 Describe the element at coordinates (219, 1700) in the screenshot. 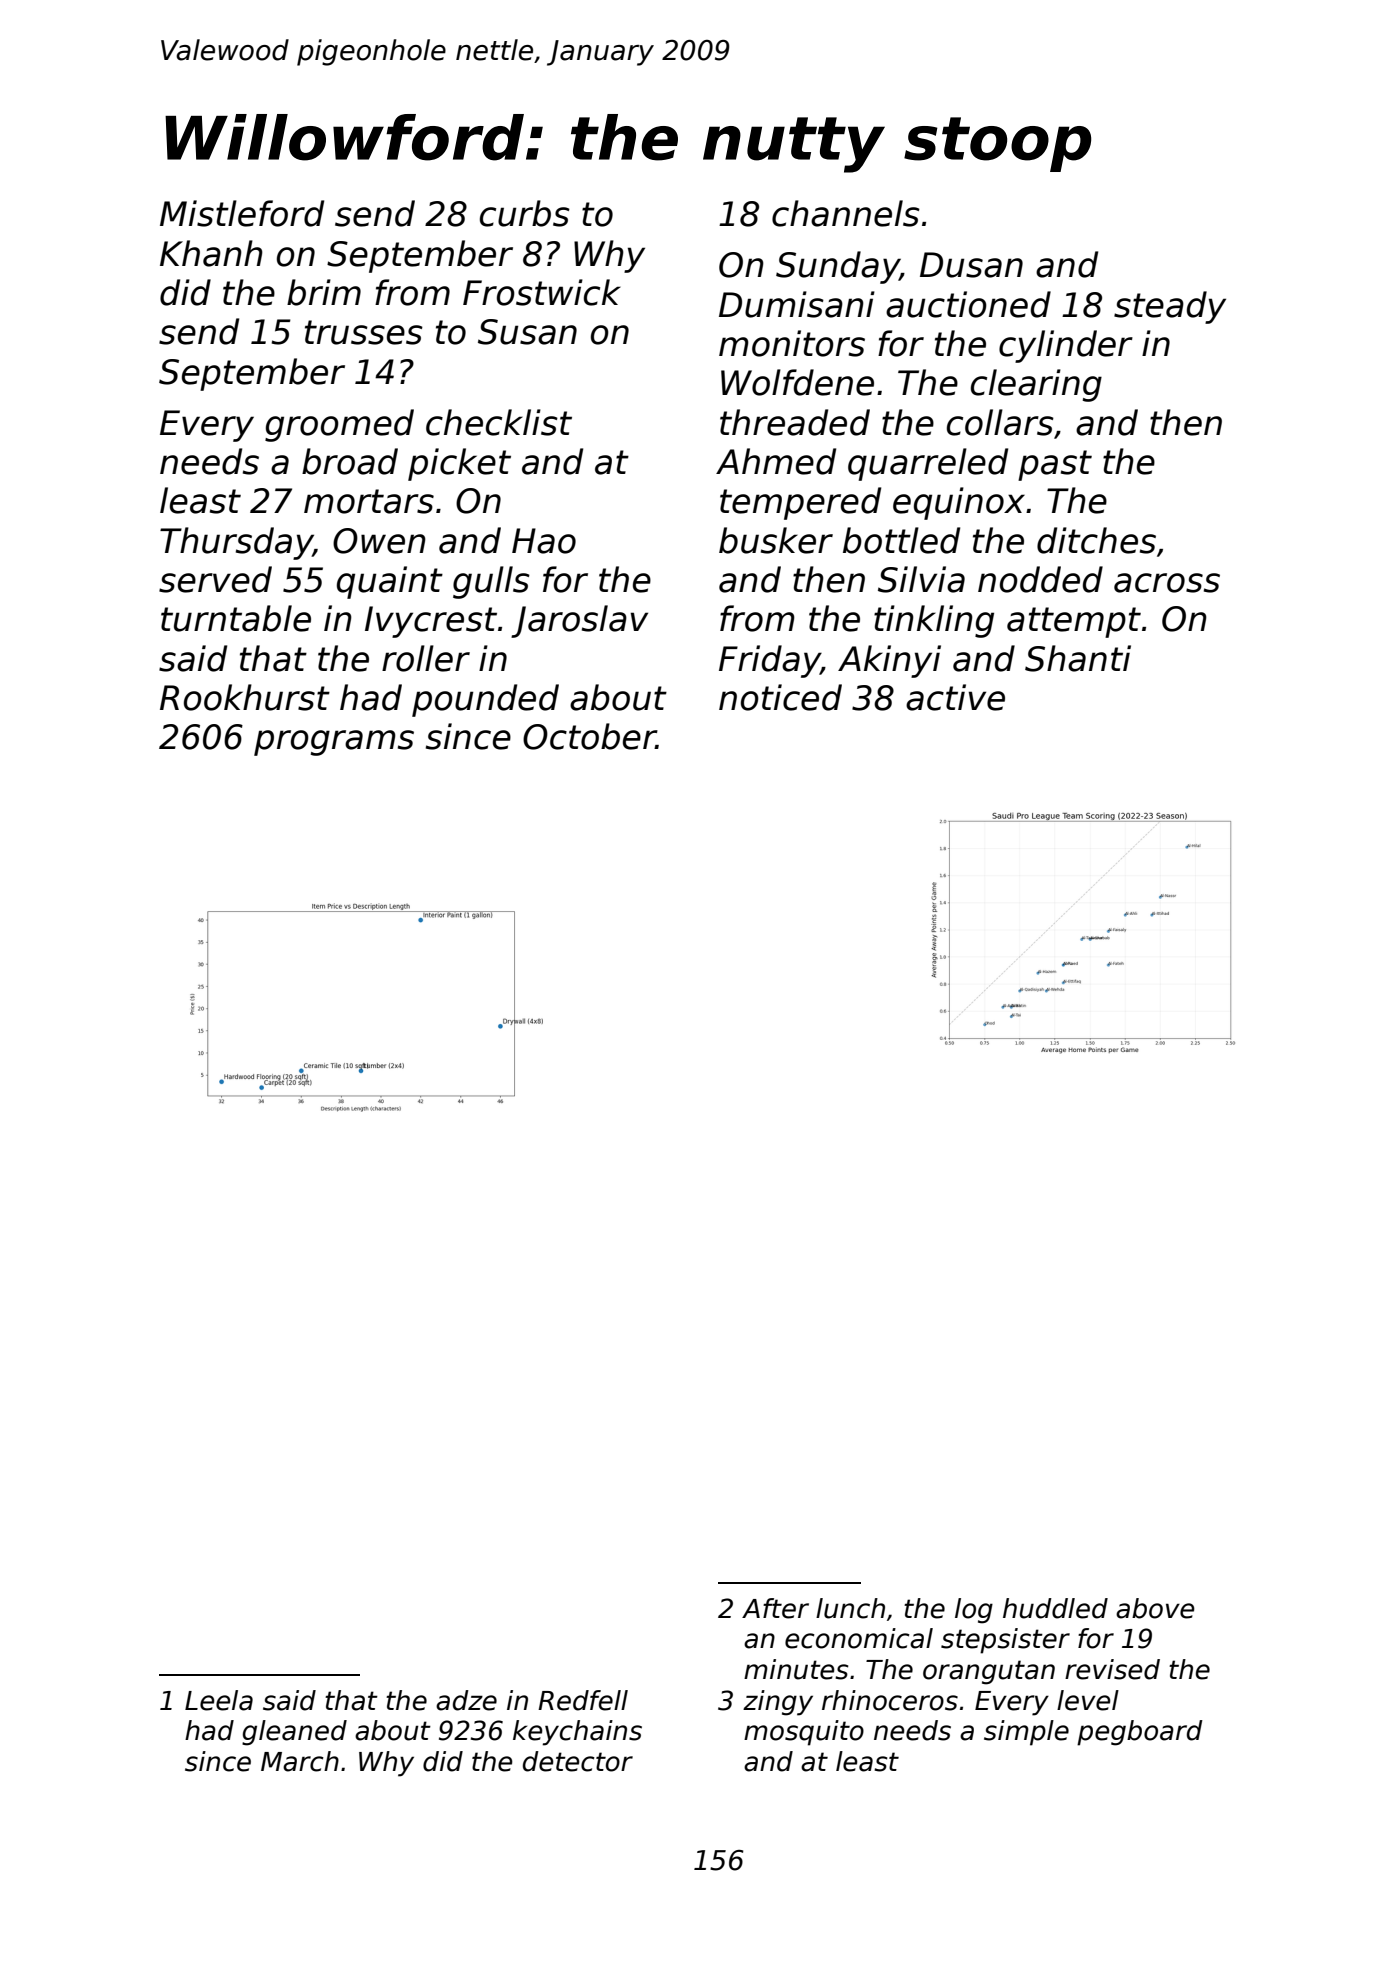

I see `Leela` at that location.
